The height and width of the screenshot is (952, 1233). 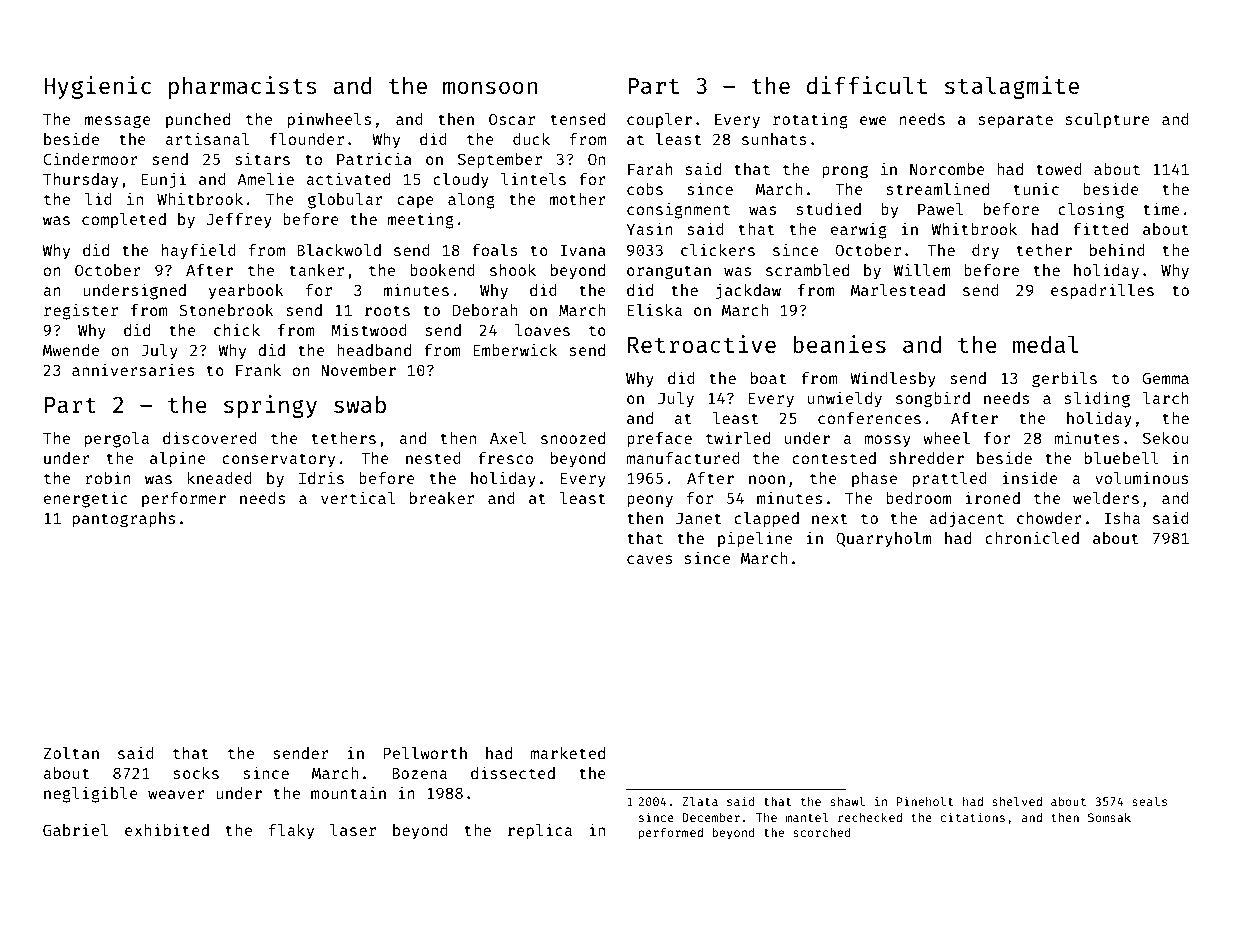 I want to click on Mwende, so click(x=71, y=350).
